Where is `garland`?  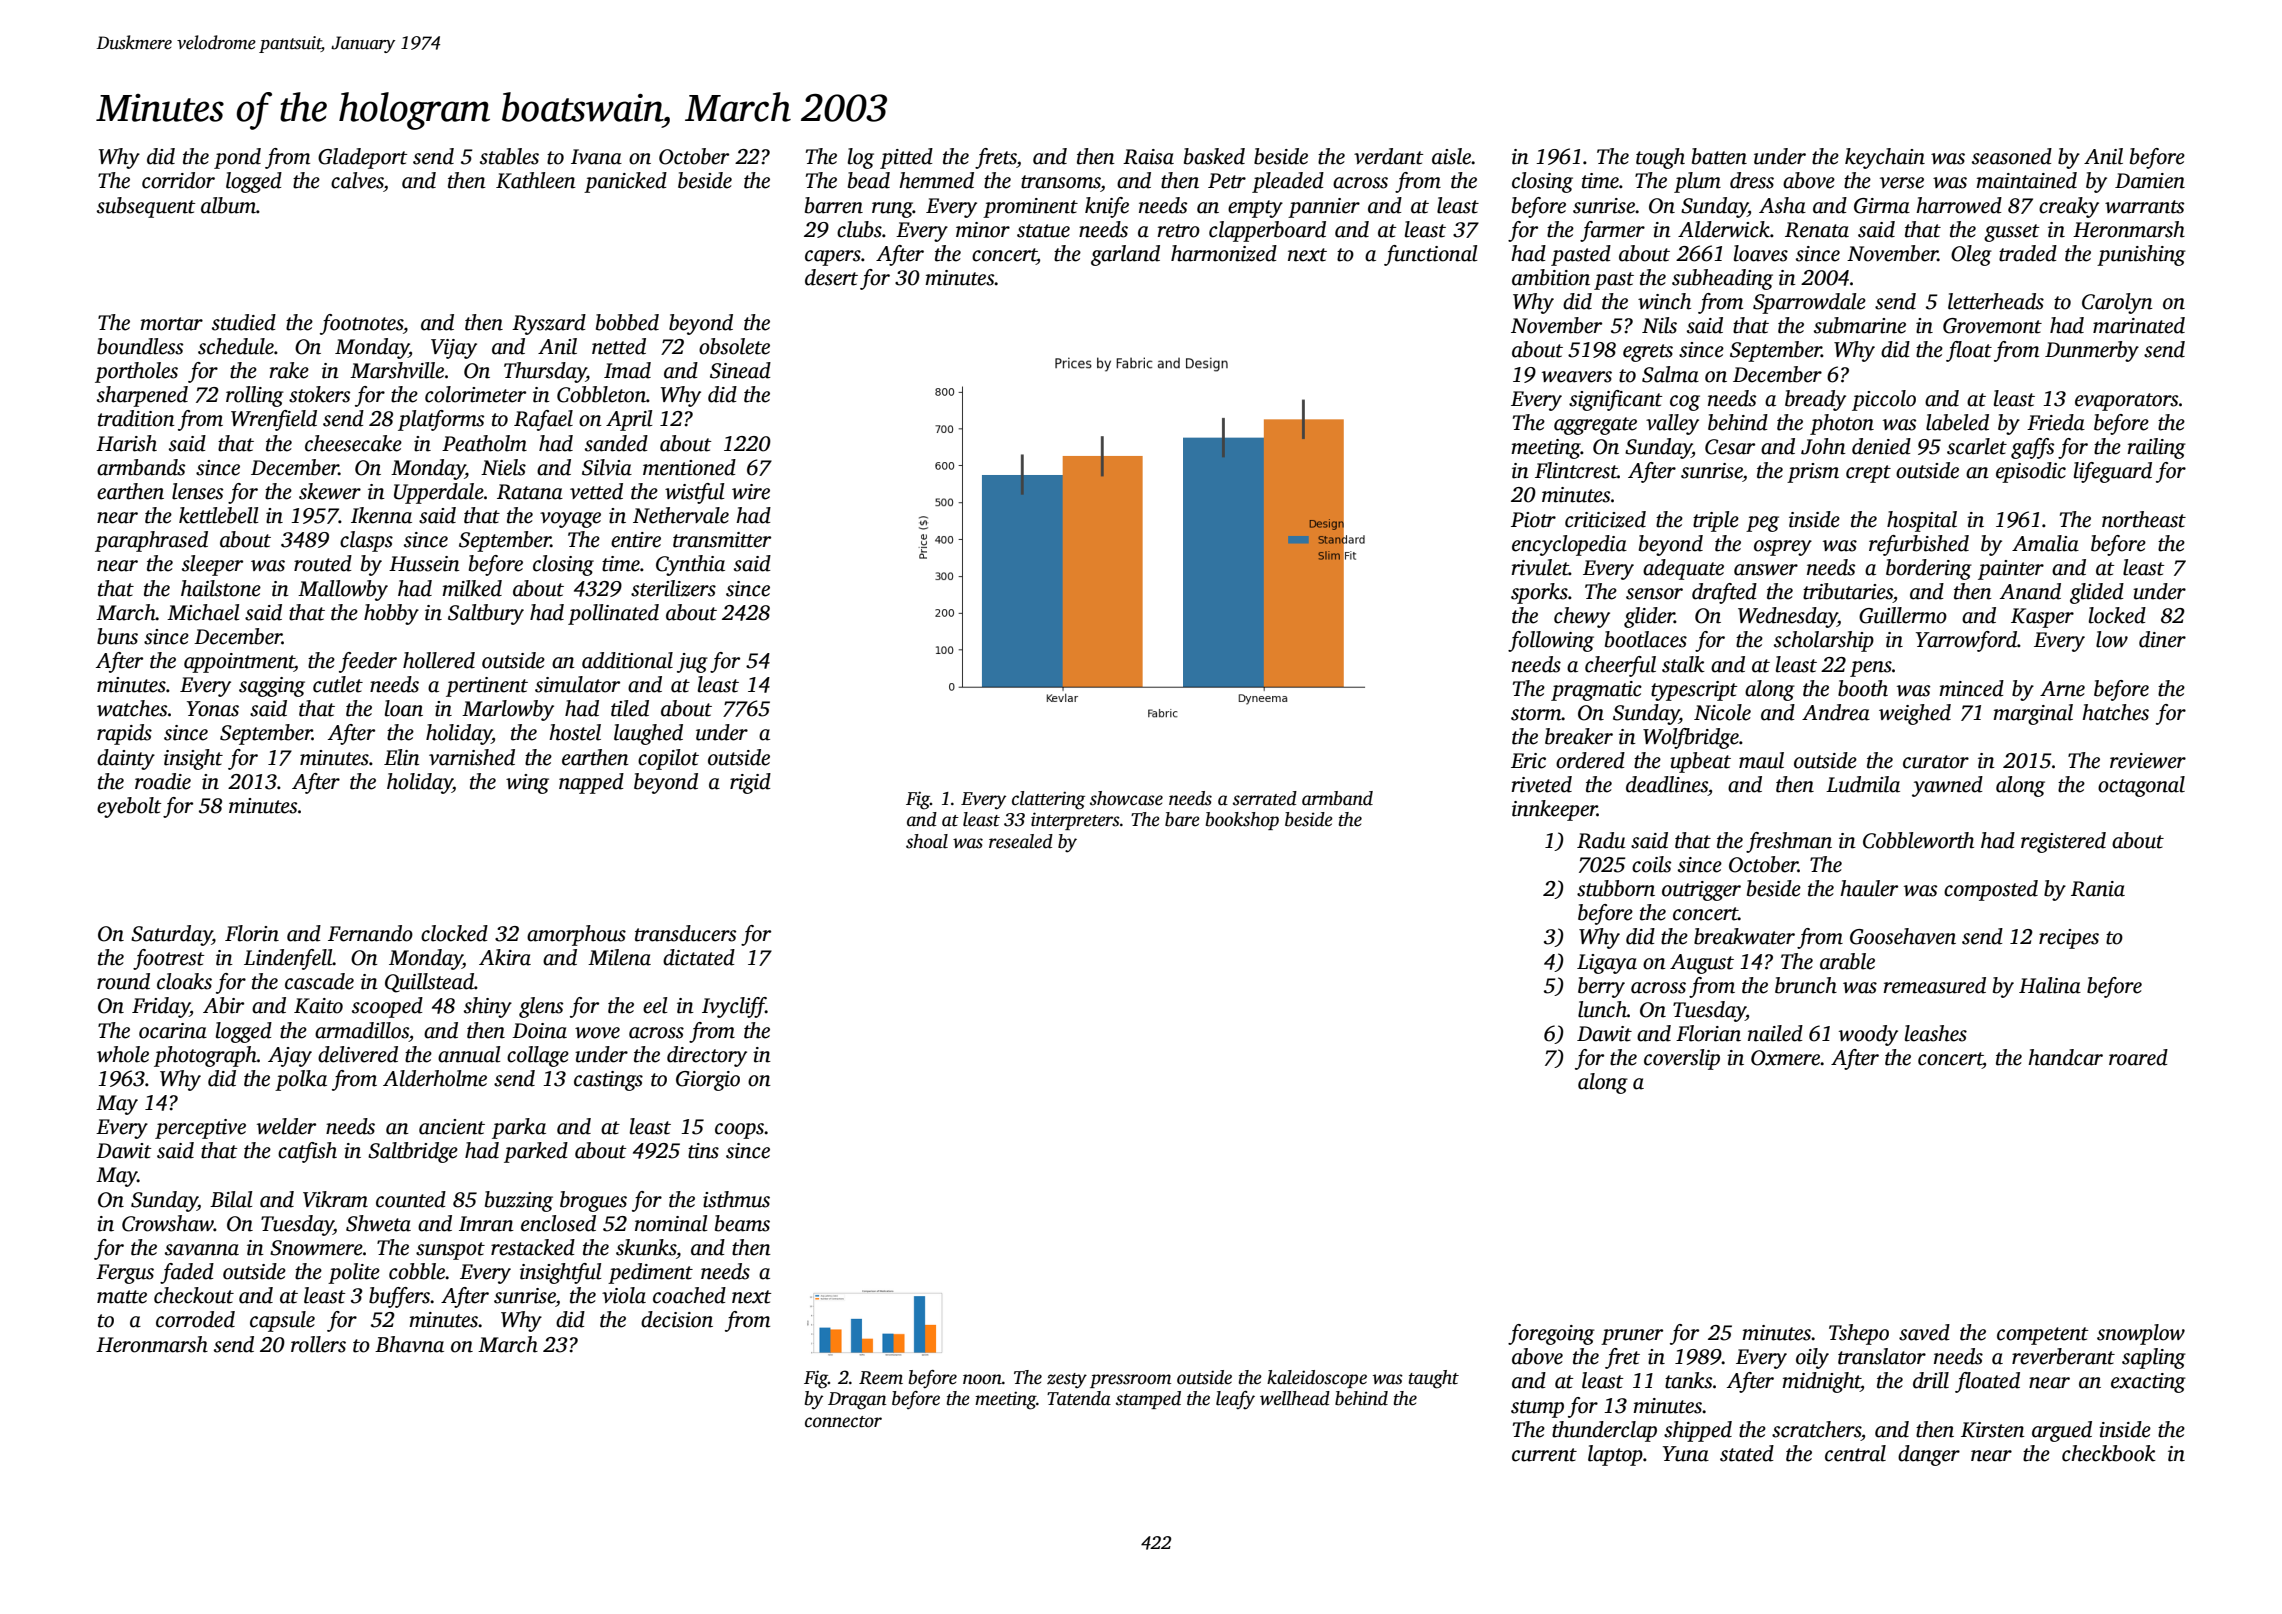
garland is located at coordinates (1125, 255).
